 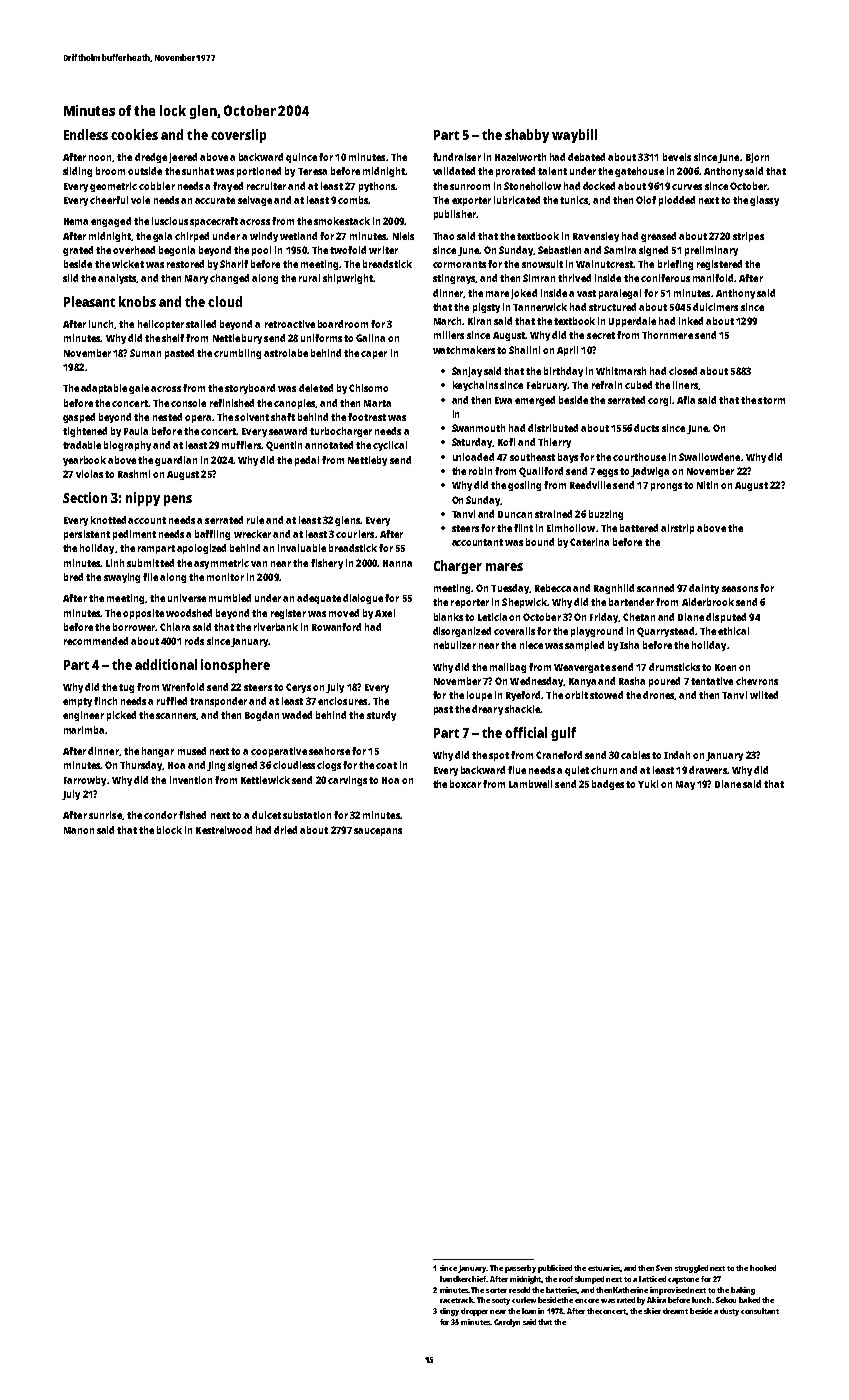 What do you see at coordinates (266, 815) in the screenshot?
I see `dulcet` at bounding box center [266, 815].
